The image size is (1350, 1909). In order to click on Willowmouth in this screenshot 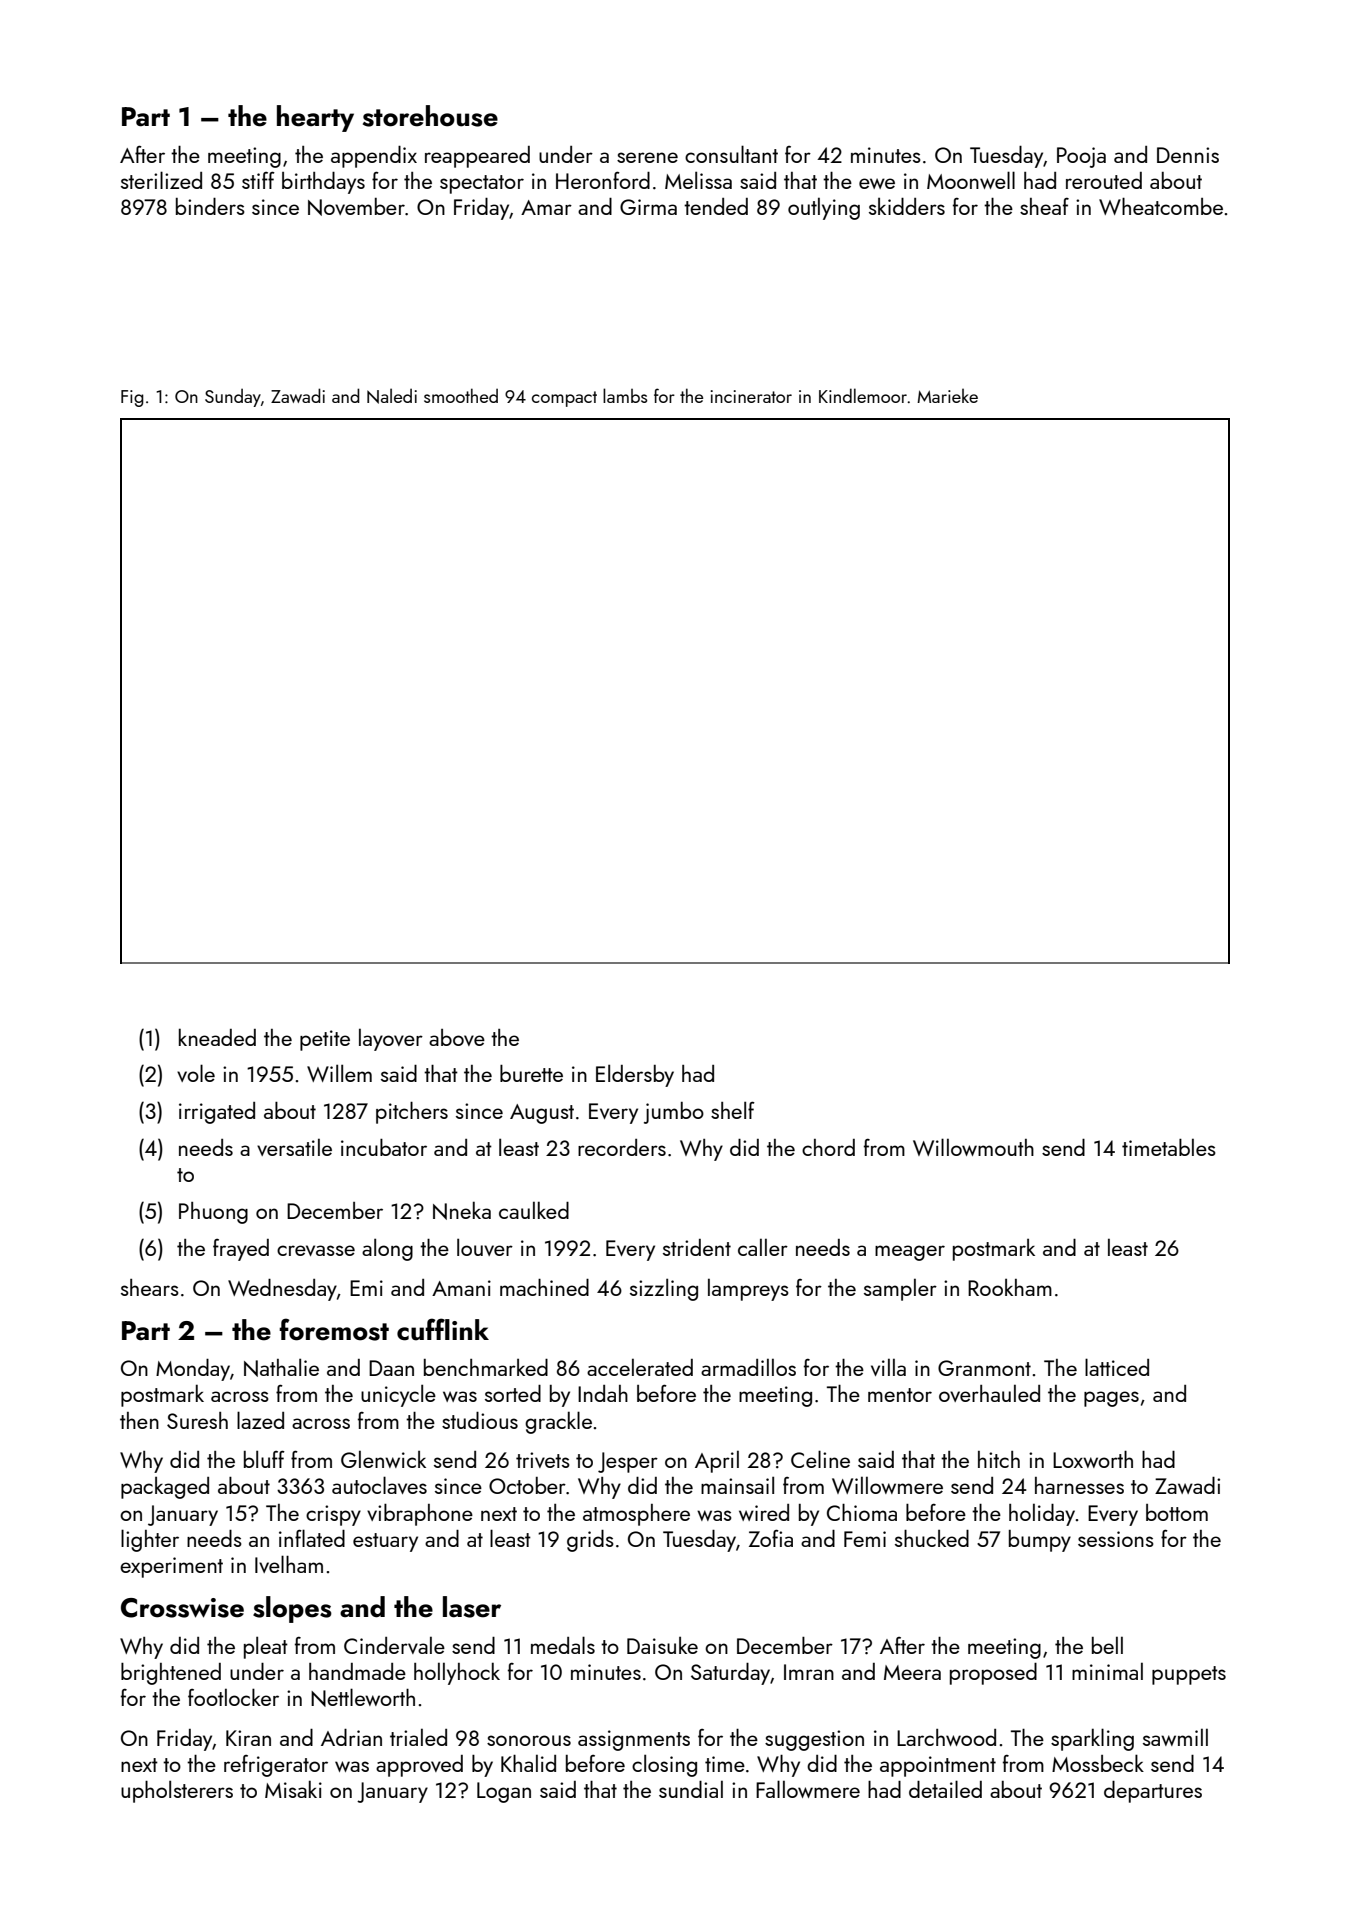, I will do `click(973, 1147)`.
